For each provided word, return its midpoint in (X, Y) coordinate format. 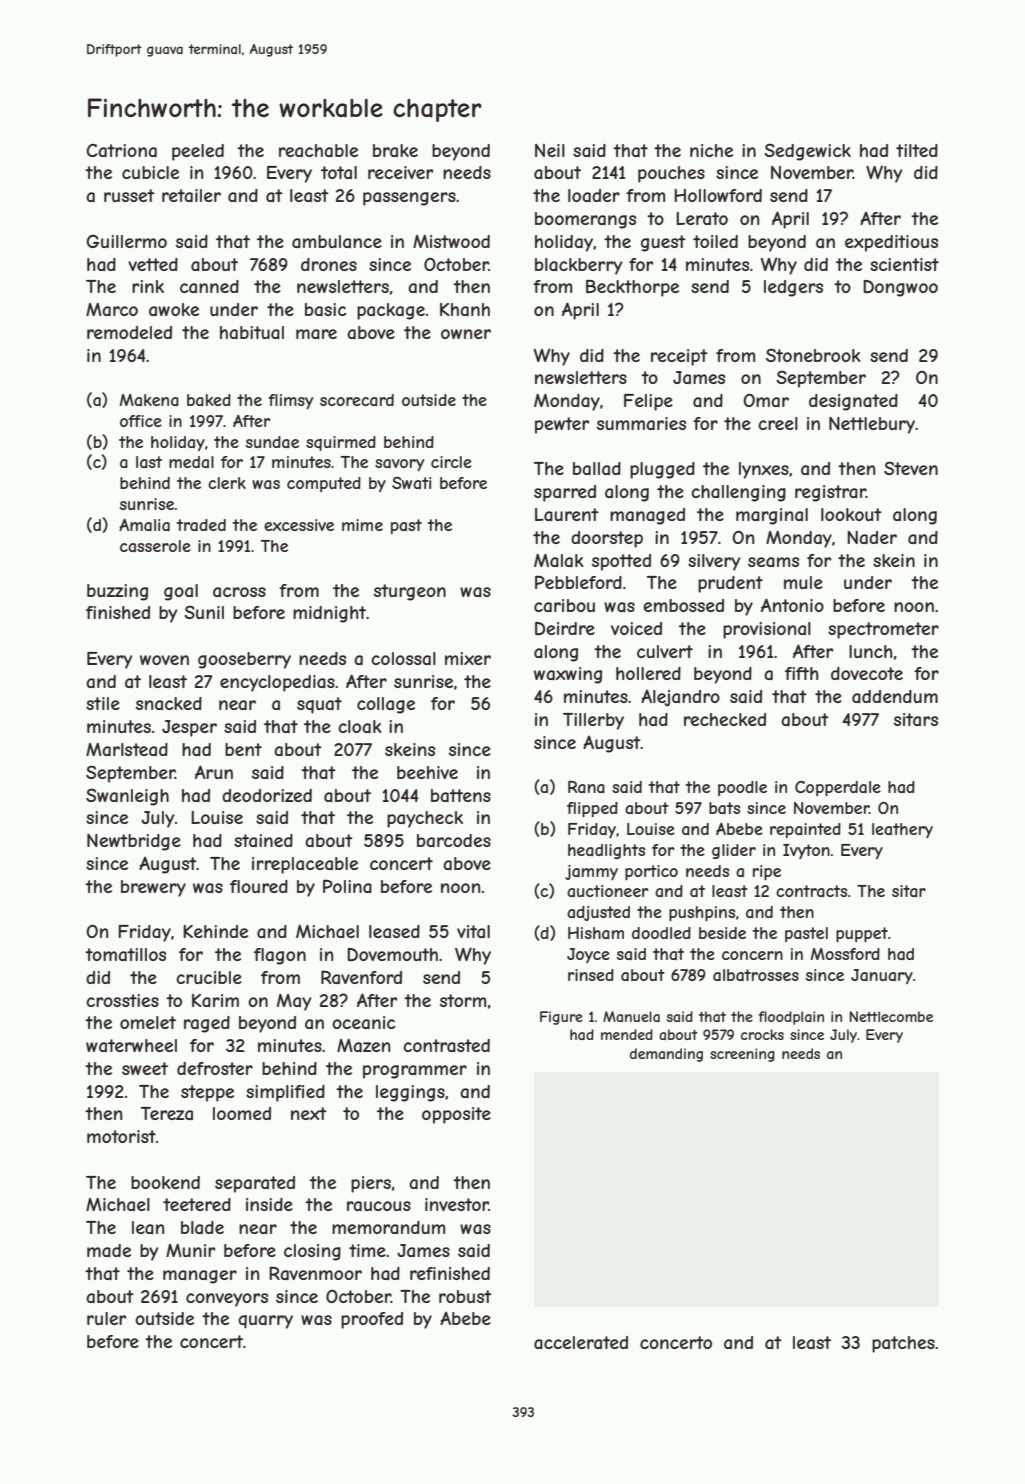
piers (371, 1184)
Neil (550, 150)
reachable (318, 150)
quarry (265, 1322)
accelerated (581, 1342)
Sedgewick (807, 152)
